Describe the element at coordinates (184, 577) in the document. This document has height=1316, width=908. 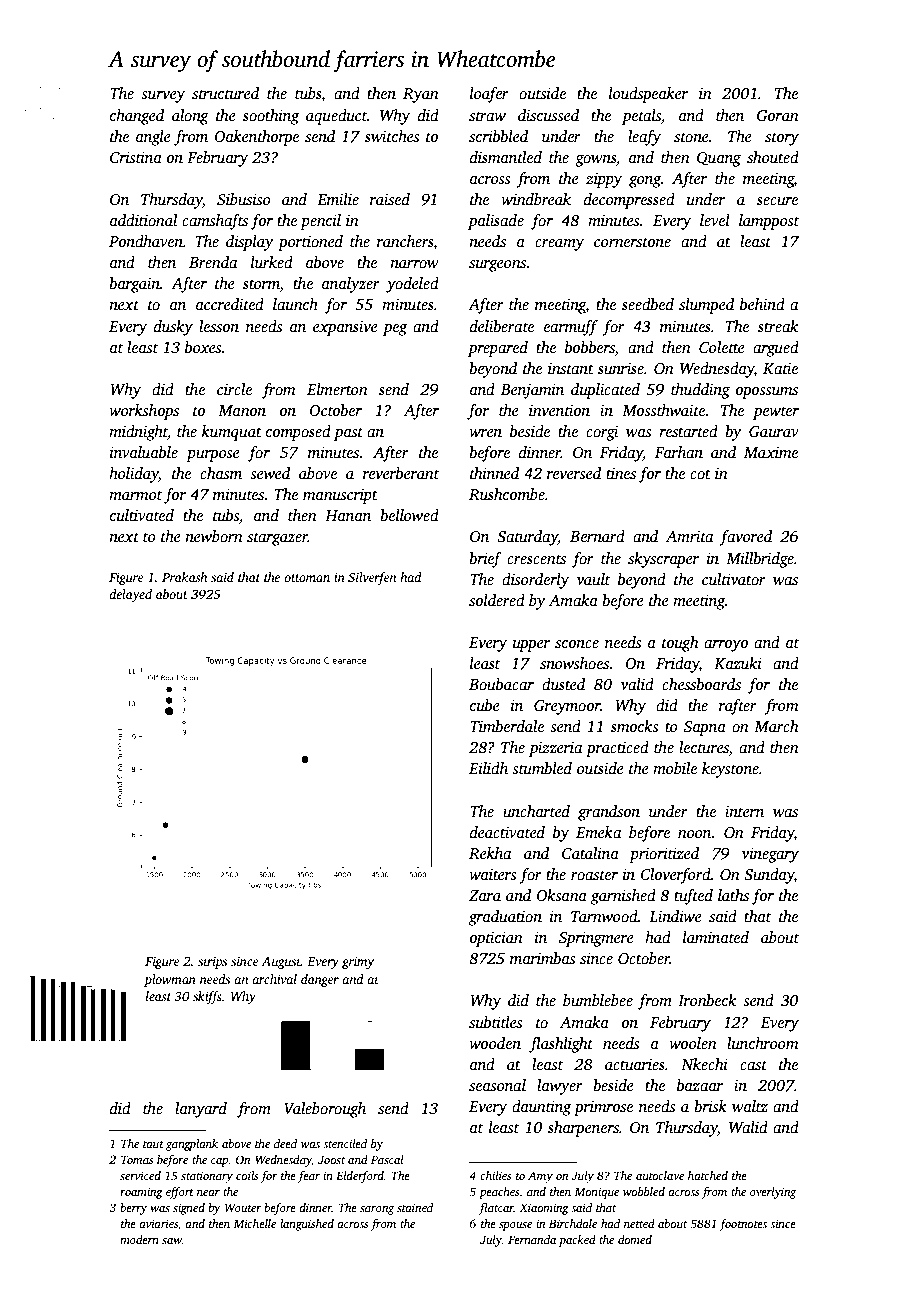
I see `Prakash` at that location.
